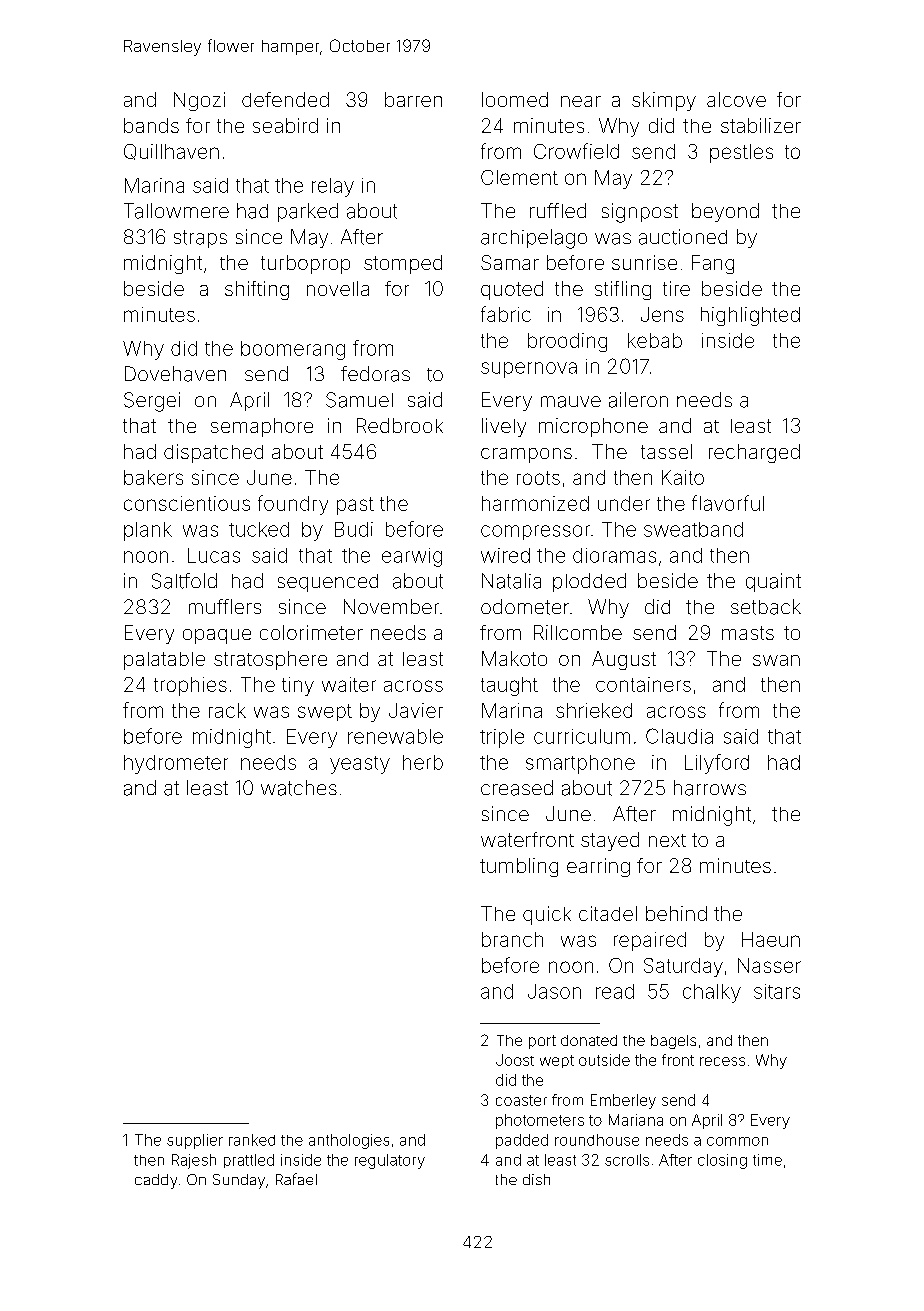 This image has width=924, height=1311. What do you see at coordinates (375, 374) in the image?
I see `fedoras` at bounding box center [375, 374].
